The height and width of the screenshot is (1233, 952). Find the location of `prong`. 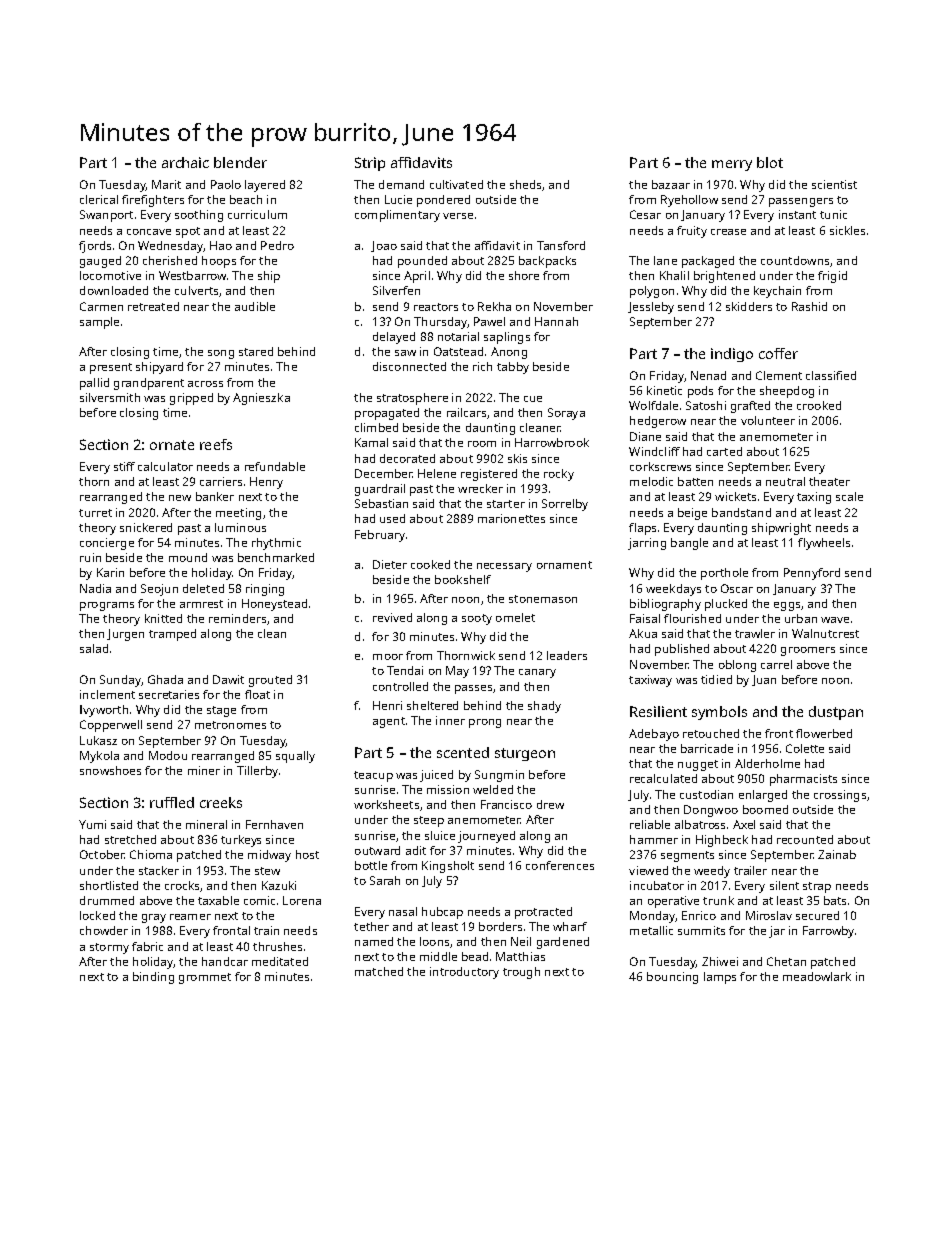

prong is located at coordinates (485, 723).
